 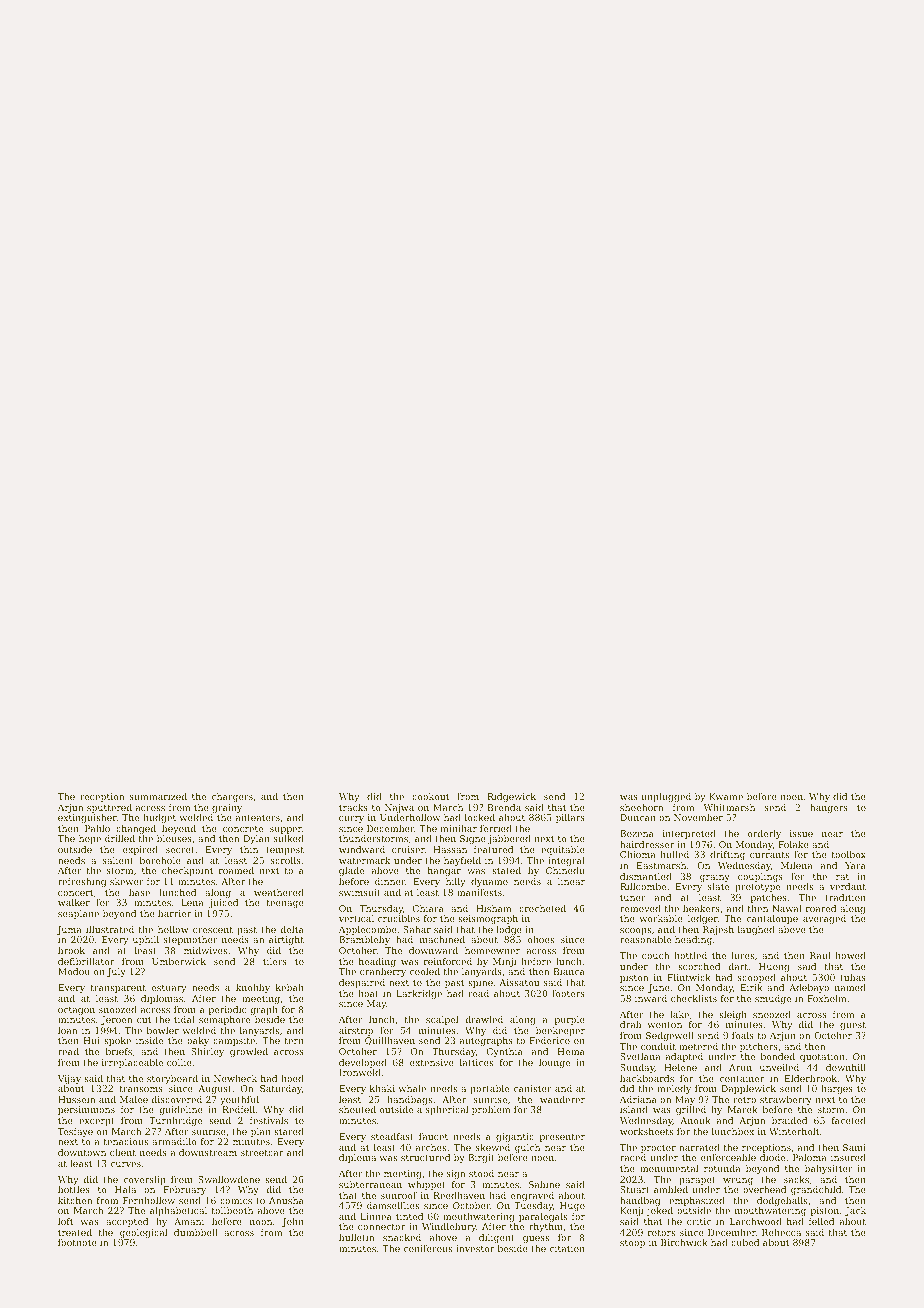 I want to click on barges, so click(x=837, y=1089).
